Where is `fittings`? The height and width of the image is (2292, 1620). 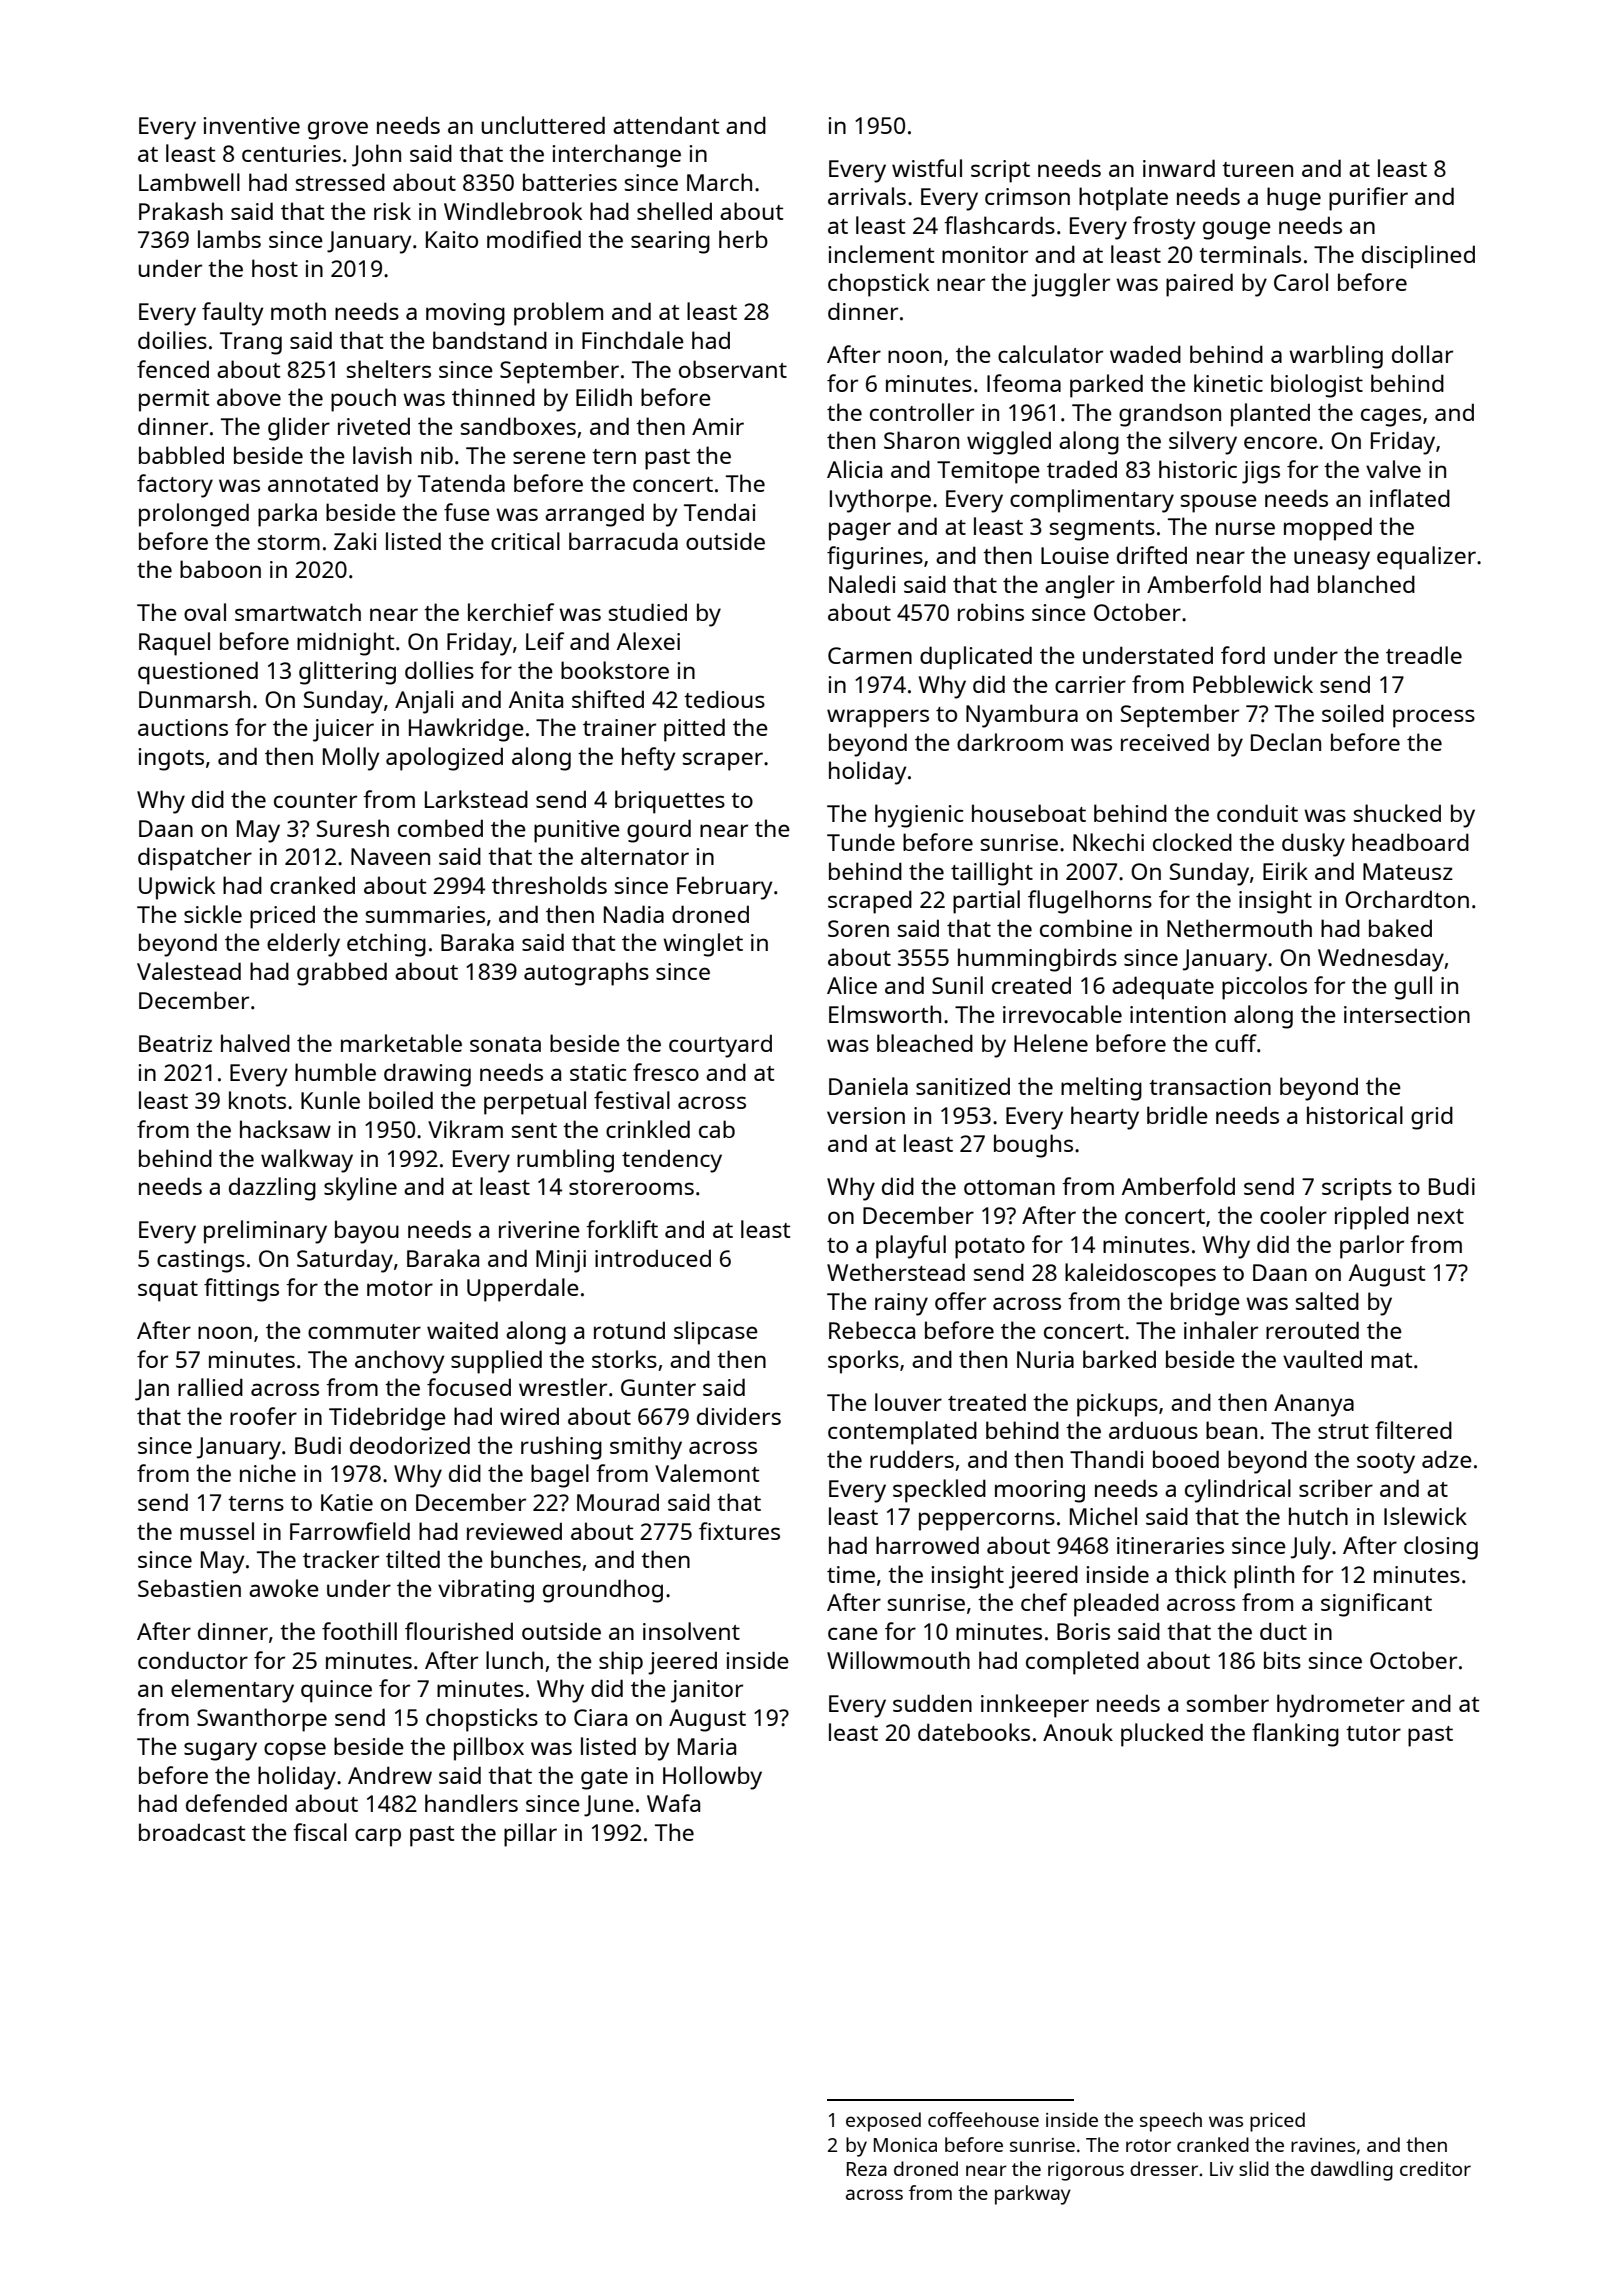 fittings is located at coordinates (241, 1290).
